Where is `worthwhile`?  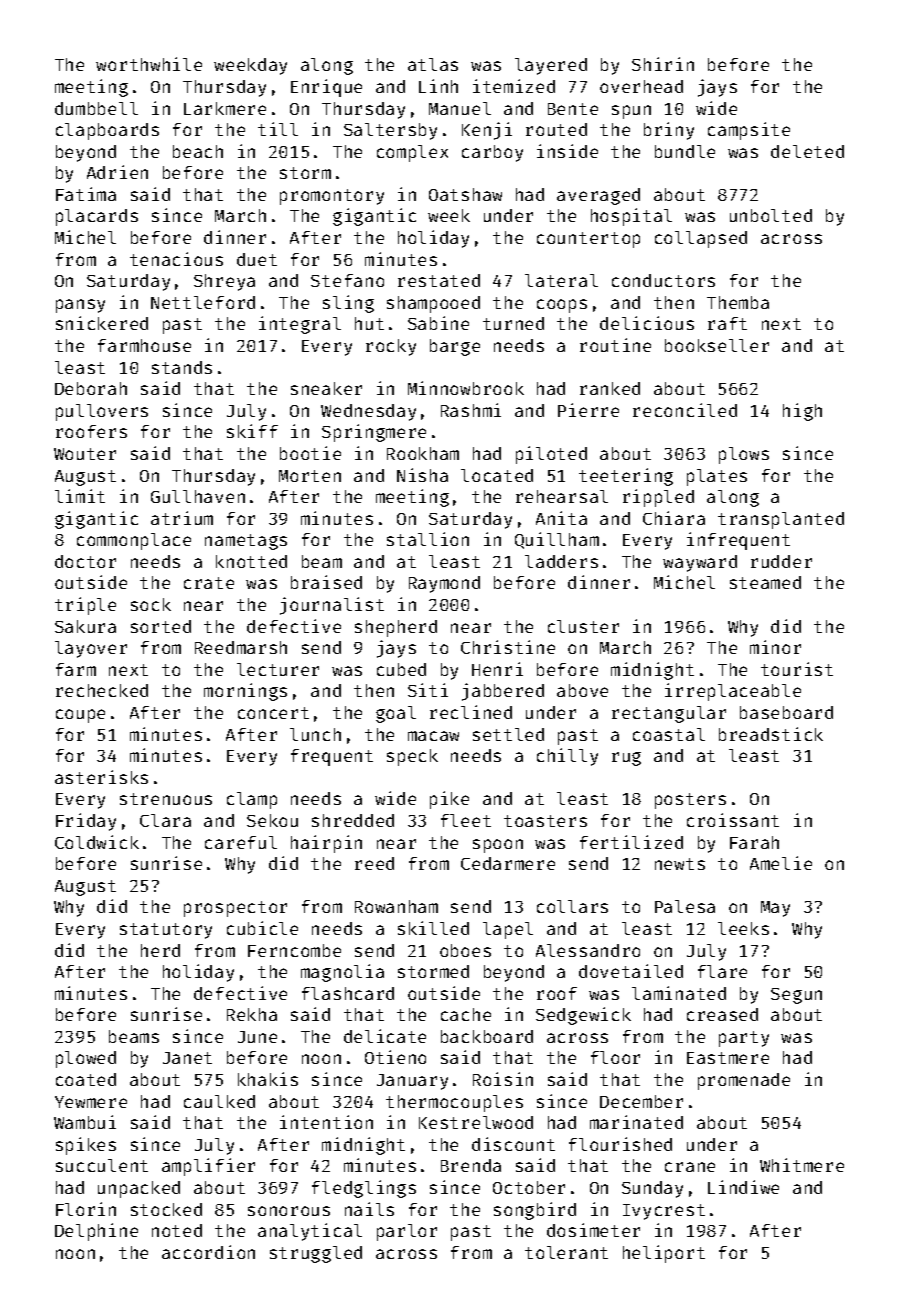 worthwhile is located at coordinates (149, 64).
